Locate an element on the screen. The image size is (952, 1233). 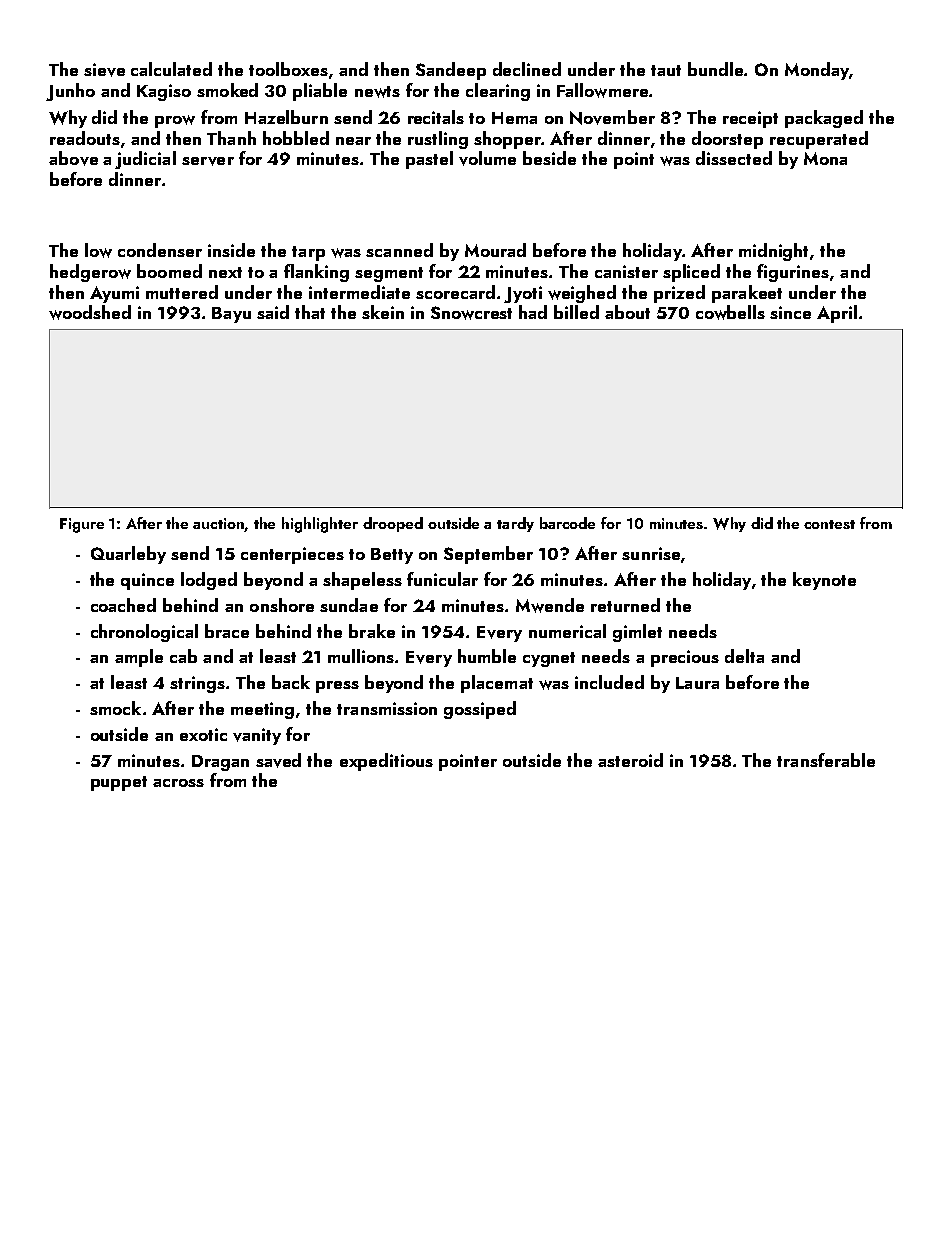
barcode is located at coordinates (567, 523).
